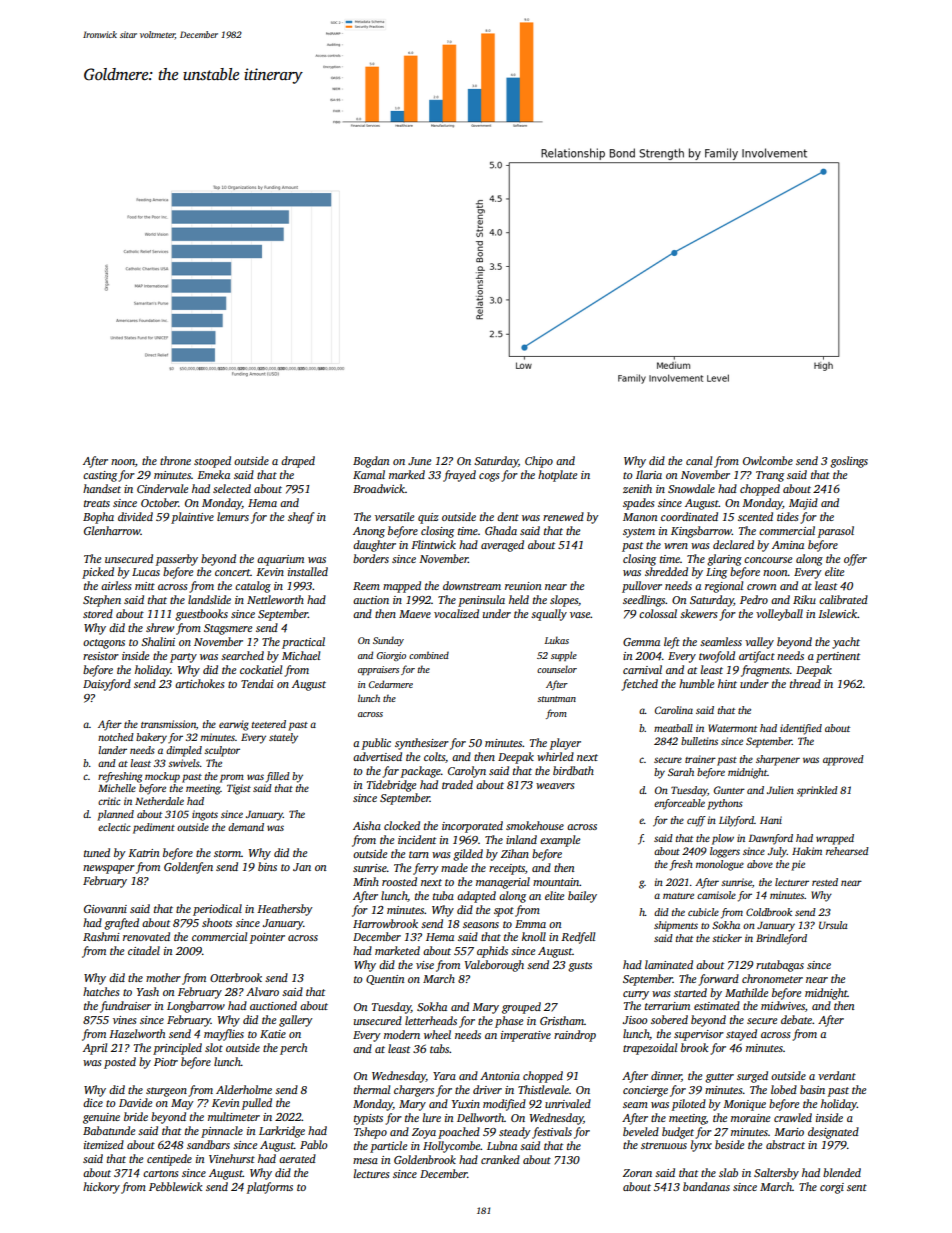  Describe the element at coordinates (836, 532) in the screenshot. I see `parasol` at that location.
